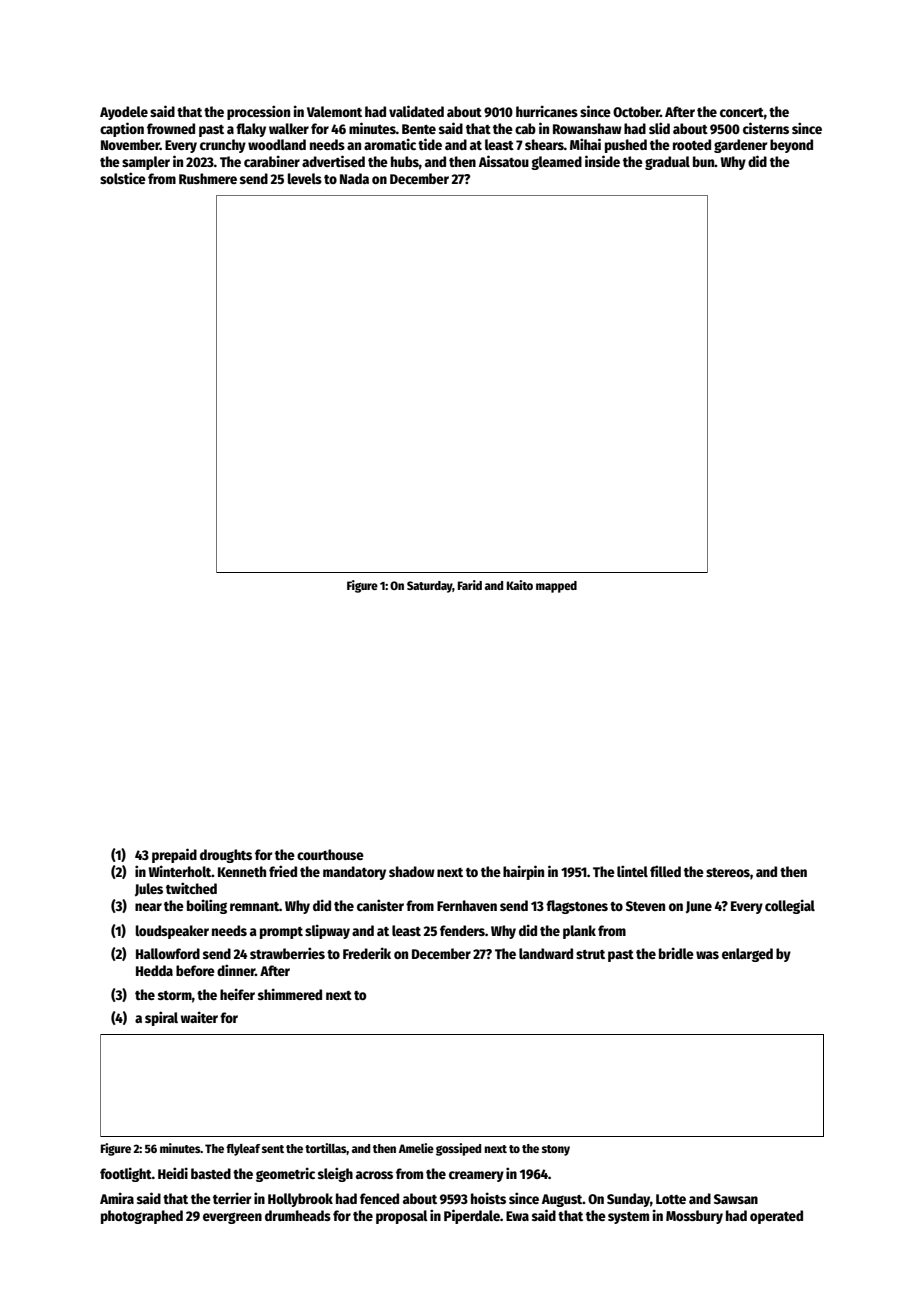 This page has height=1308, width=924. Describe the element at coordinates (258, 112) in the page. I see `procession` at that location.
